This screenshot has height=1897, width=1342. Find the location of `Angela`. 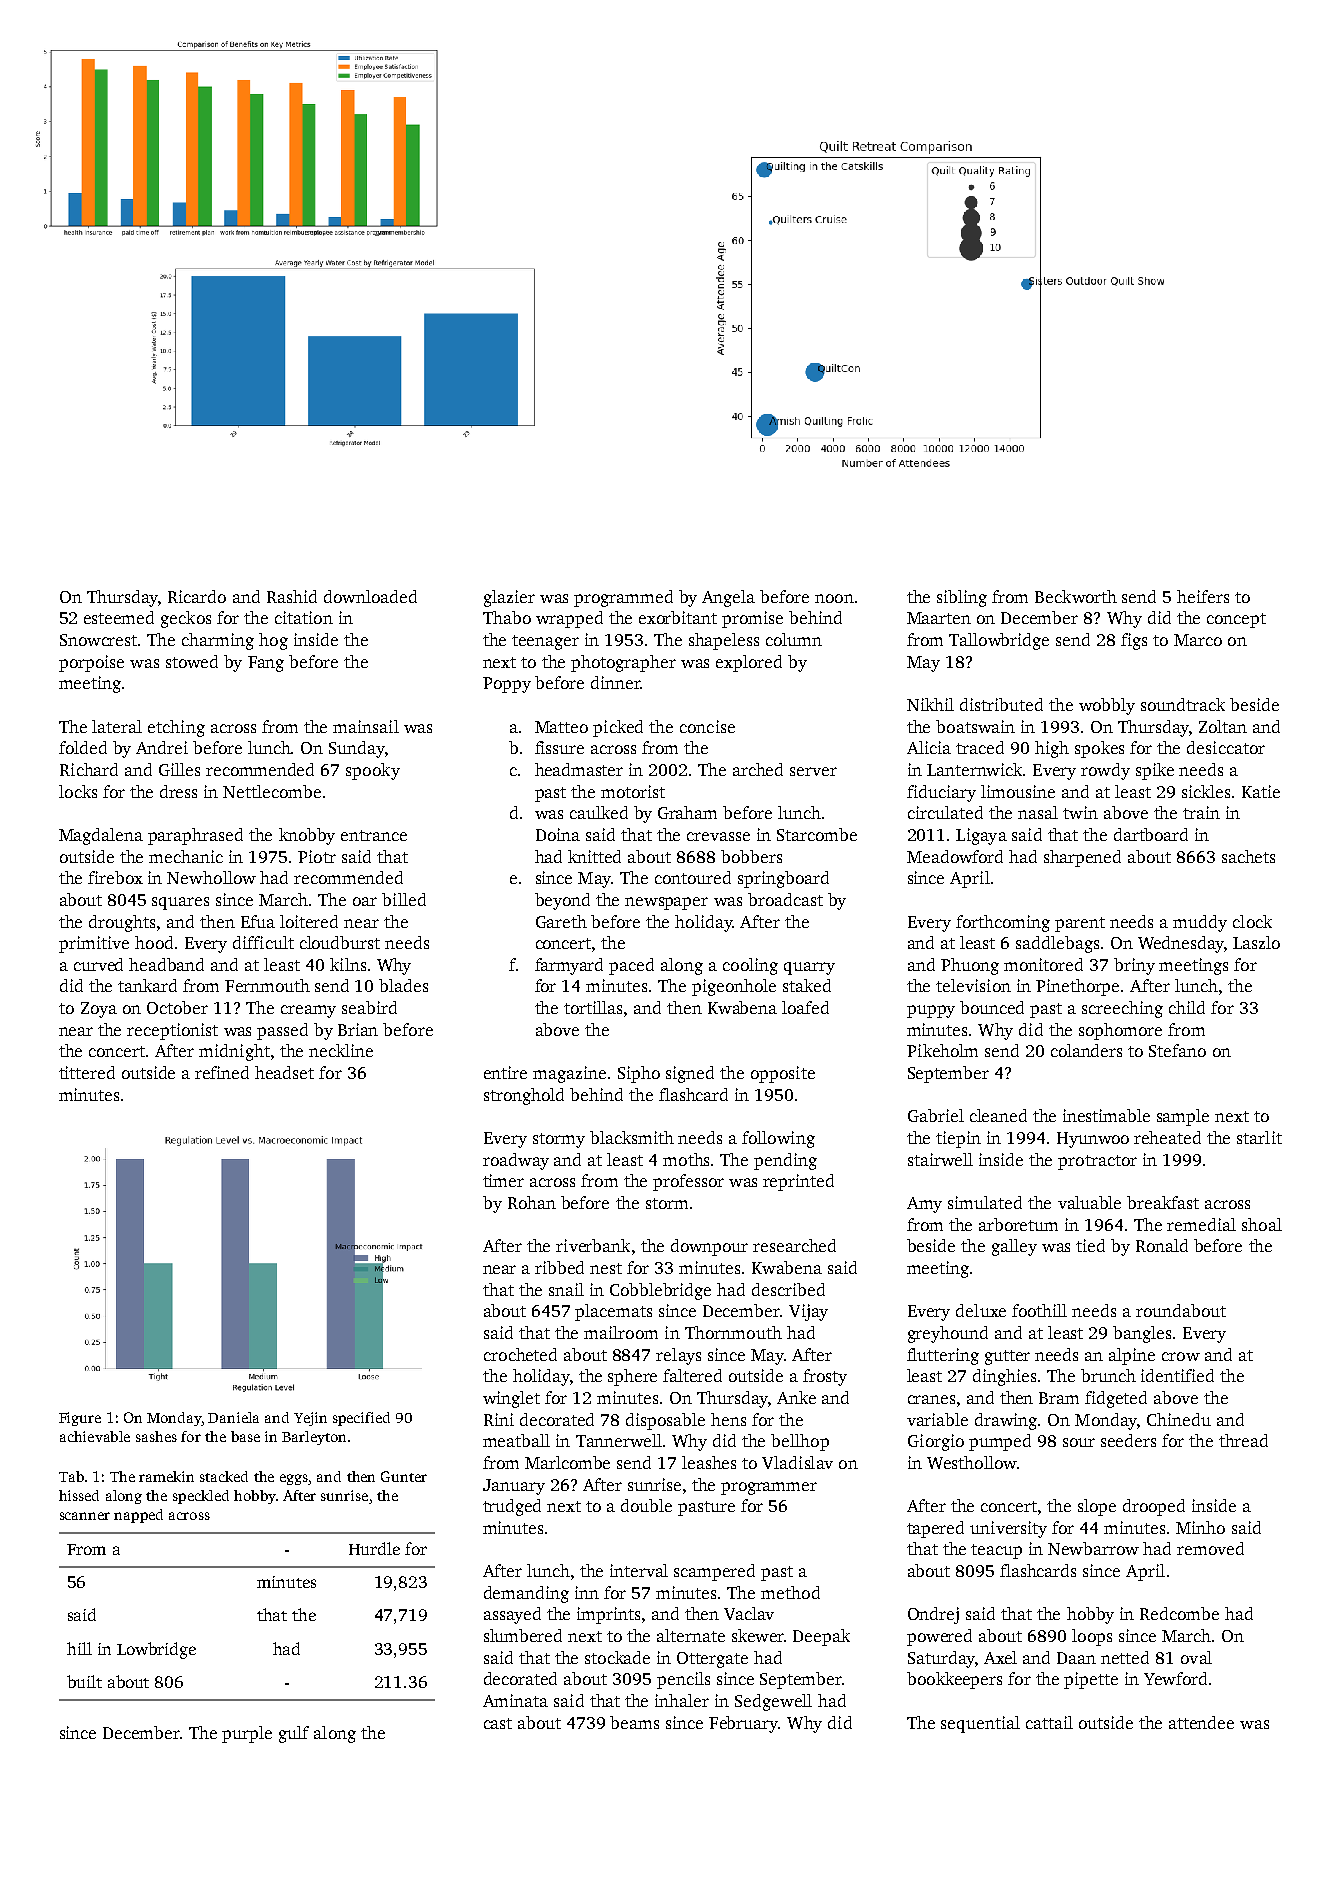

Angela is located at coordinates (728, 598).
